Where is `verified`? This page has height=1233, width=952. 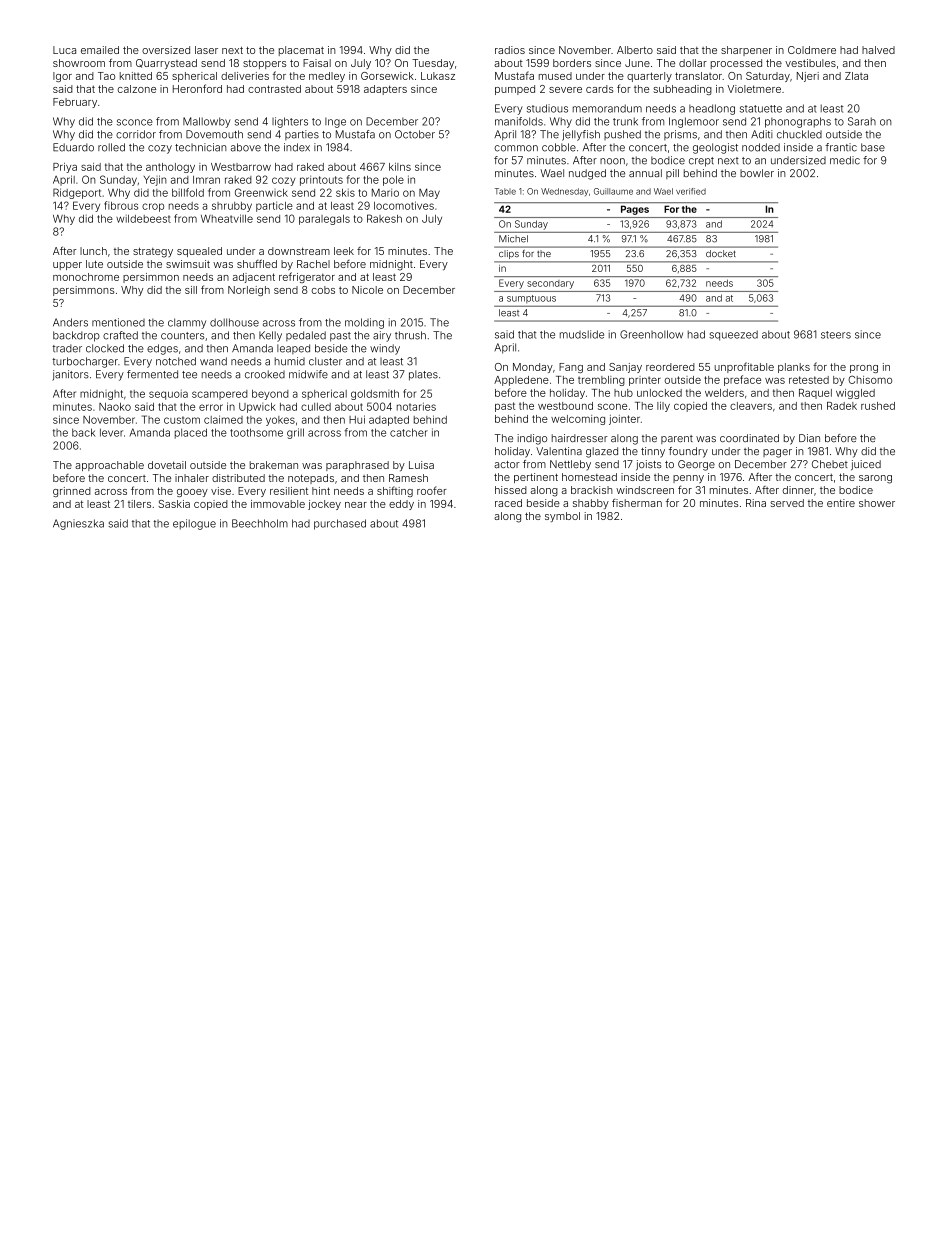 verified is located at coordinates (691, 191).
